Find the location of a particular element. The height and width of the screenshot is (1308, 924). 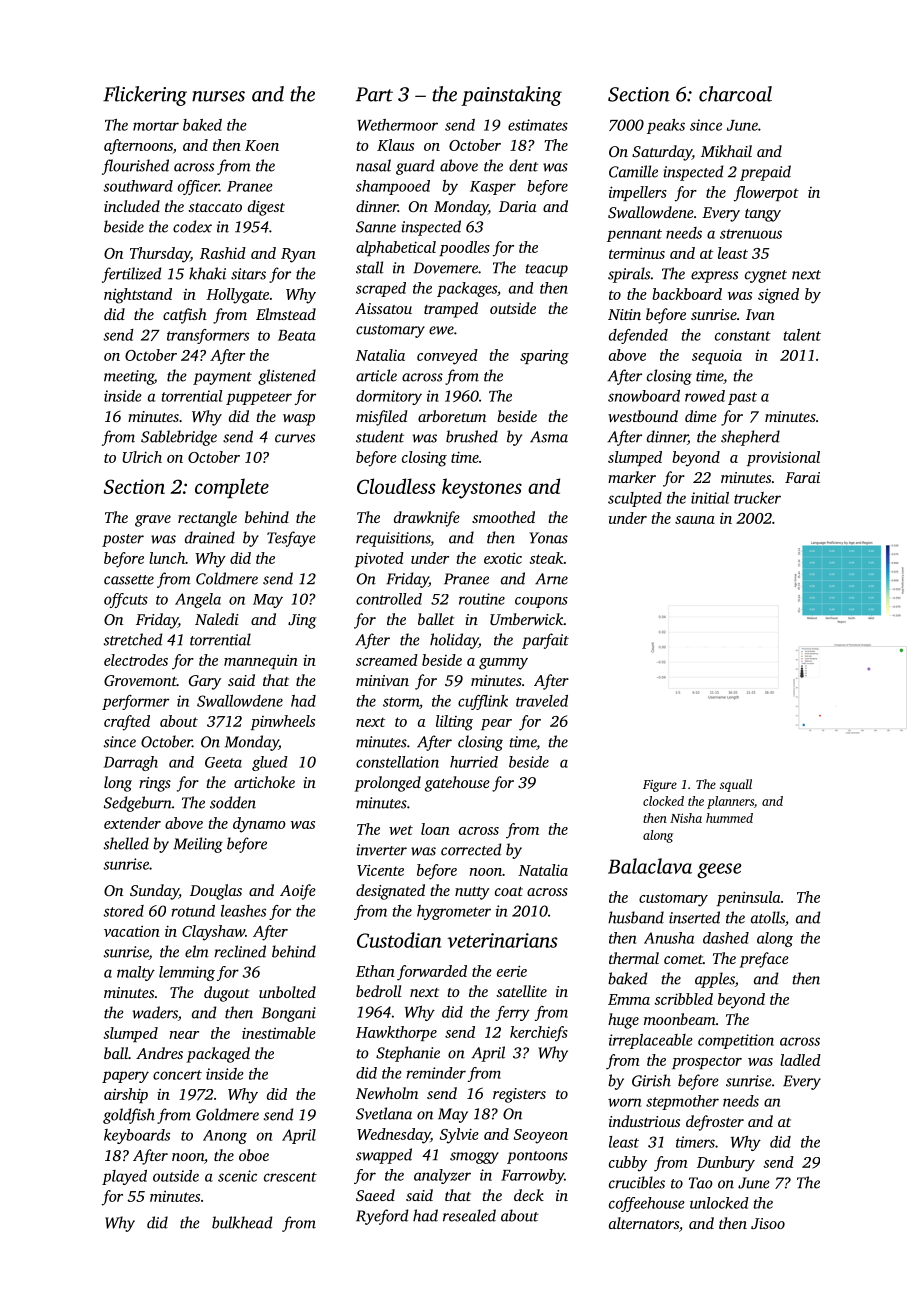

resealed is located at coordinates (469, 1215).
